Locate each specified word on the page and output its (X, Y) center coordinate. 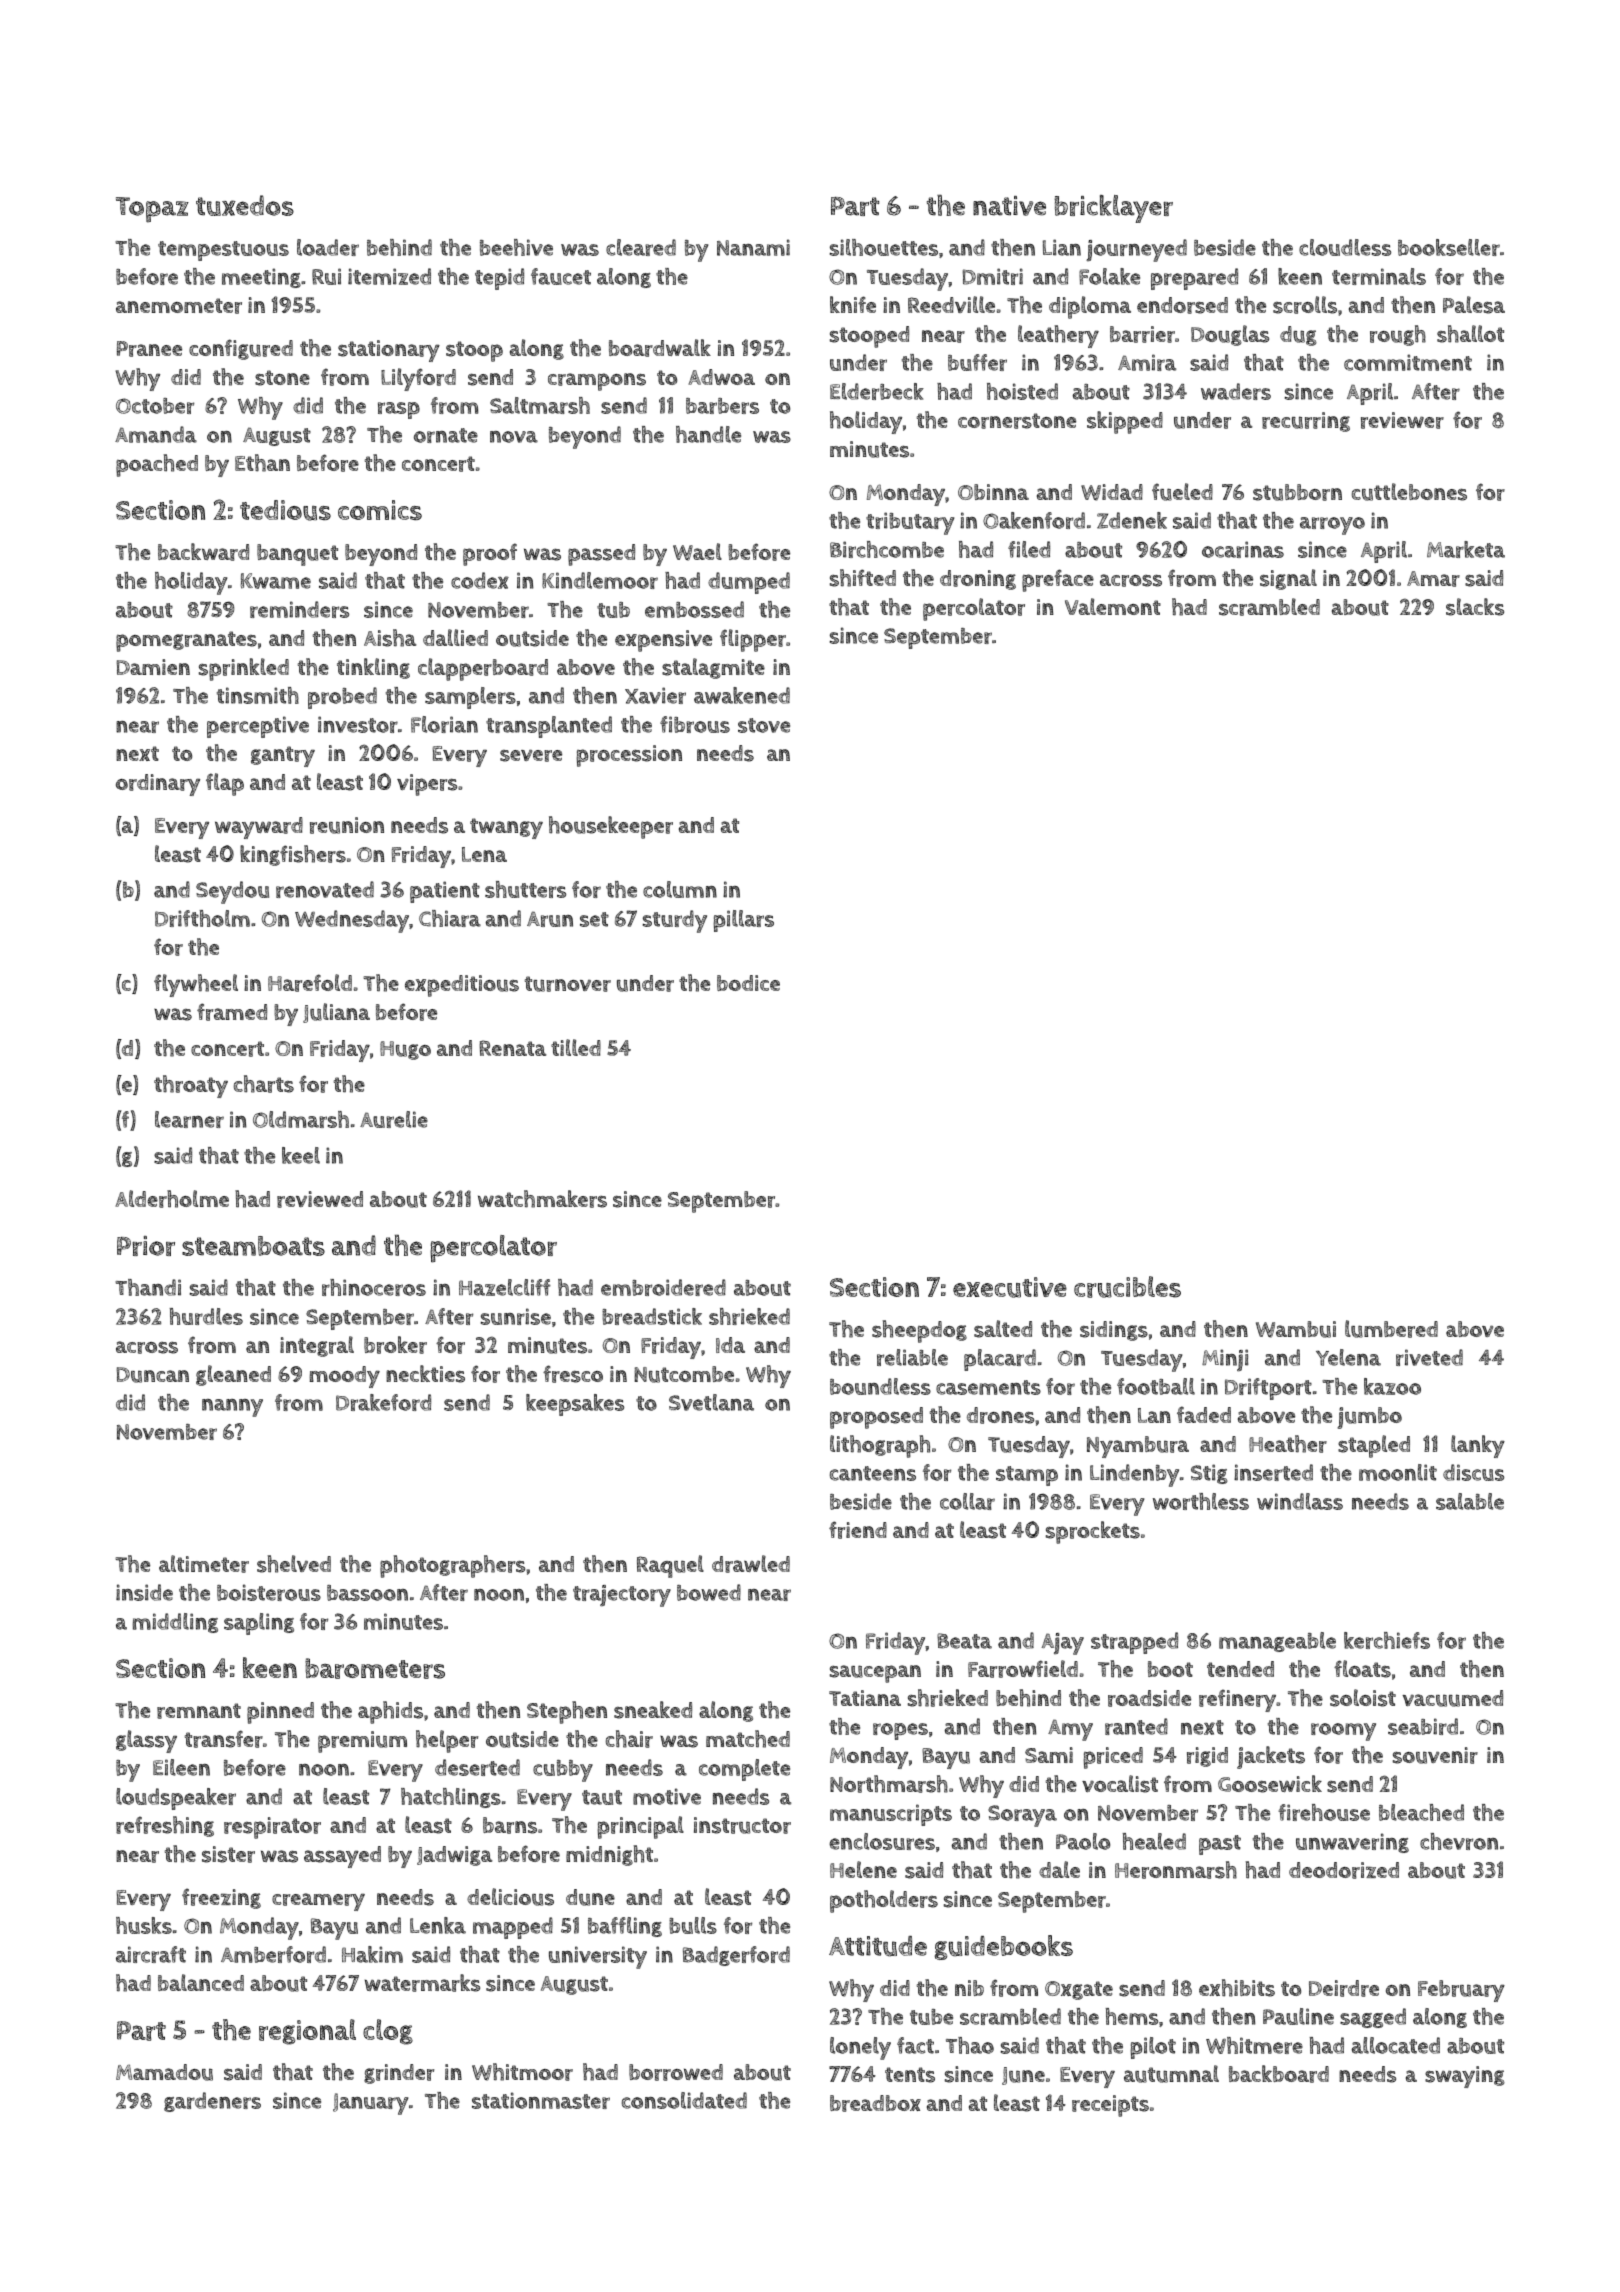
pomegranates (186, 641)
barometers (375, 1668)
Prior (146, 1246)
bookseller (1449, 247)
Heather (1288, 1444)
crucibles (1127, 1287)
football (1156, 1386)
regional (307, 2032)
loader (328, 247)
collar (967, 1501)
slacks (1475, 607)
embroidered (663, 1287)
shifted (863, 578)
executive (1010, 1287)
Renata (513, 1048)
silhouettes (884, 247)
